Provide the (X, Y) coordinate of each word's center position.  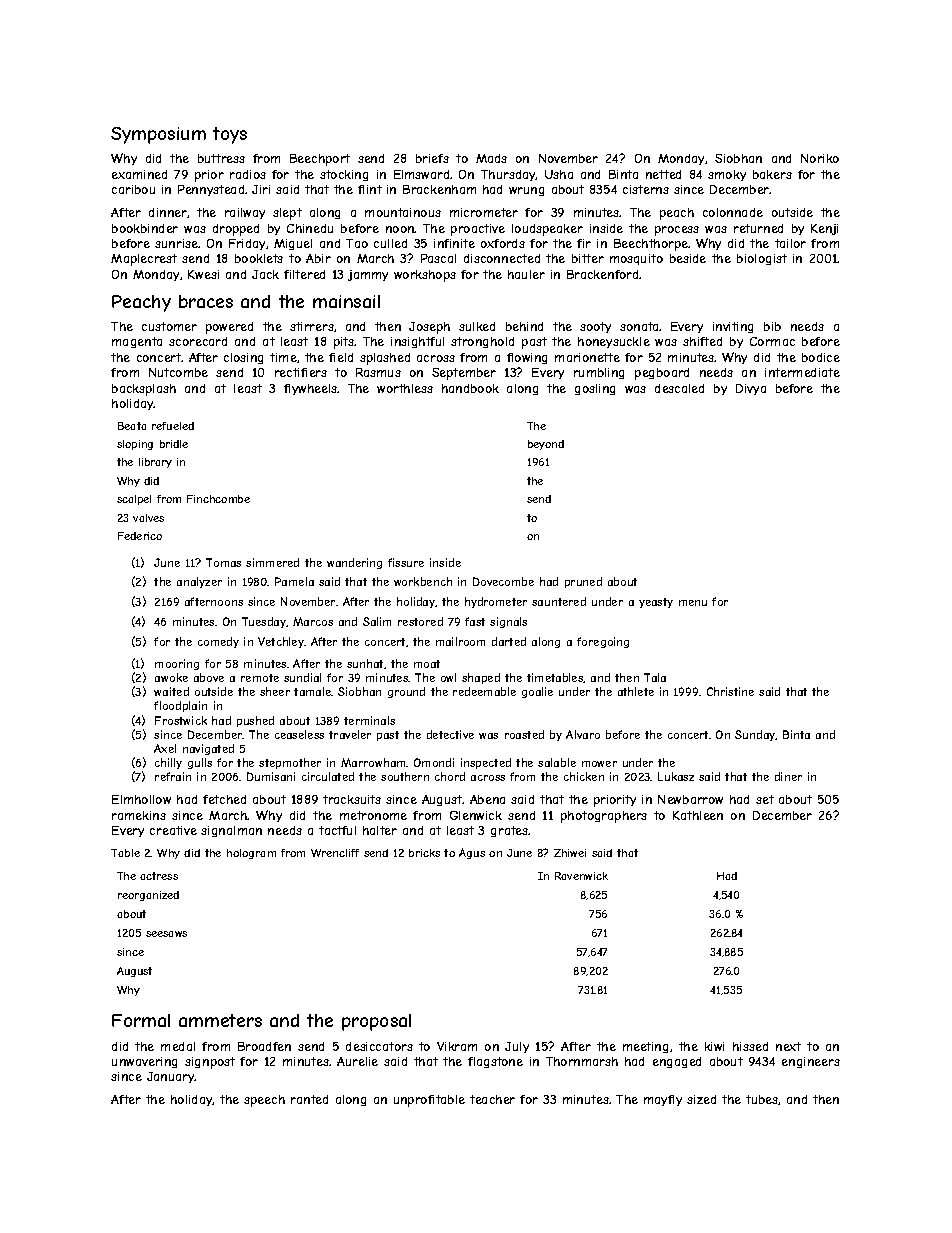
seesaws (166, 934)
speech (264, 1101)
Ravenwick (581, 876)
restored (420, 621)
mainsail (346, 301)
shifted (702, 341)
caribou (133, 189)
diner (788, 776)
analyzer (199, 582)
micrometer (484, 212)
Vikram (457, 1046)
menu (693, 603)
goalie (537, 692)
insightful (417, 342)
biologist (762, 259)
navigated (208, 749)
